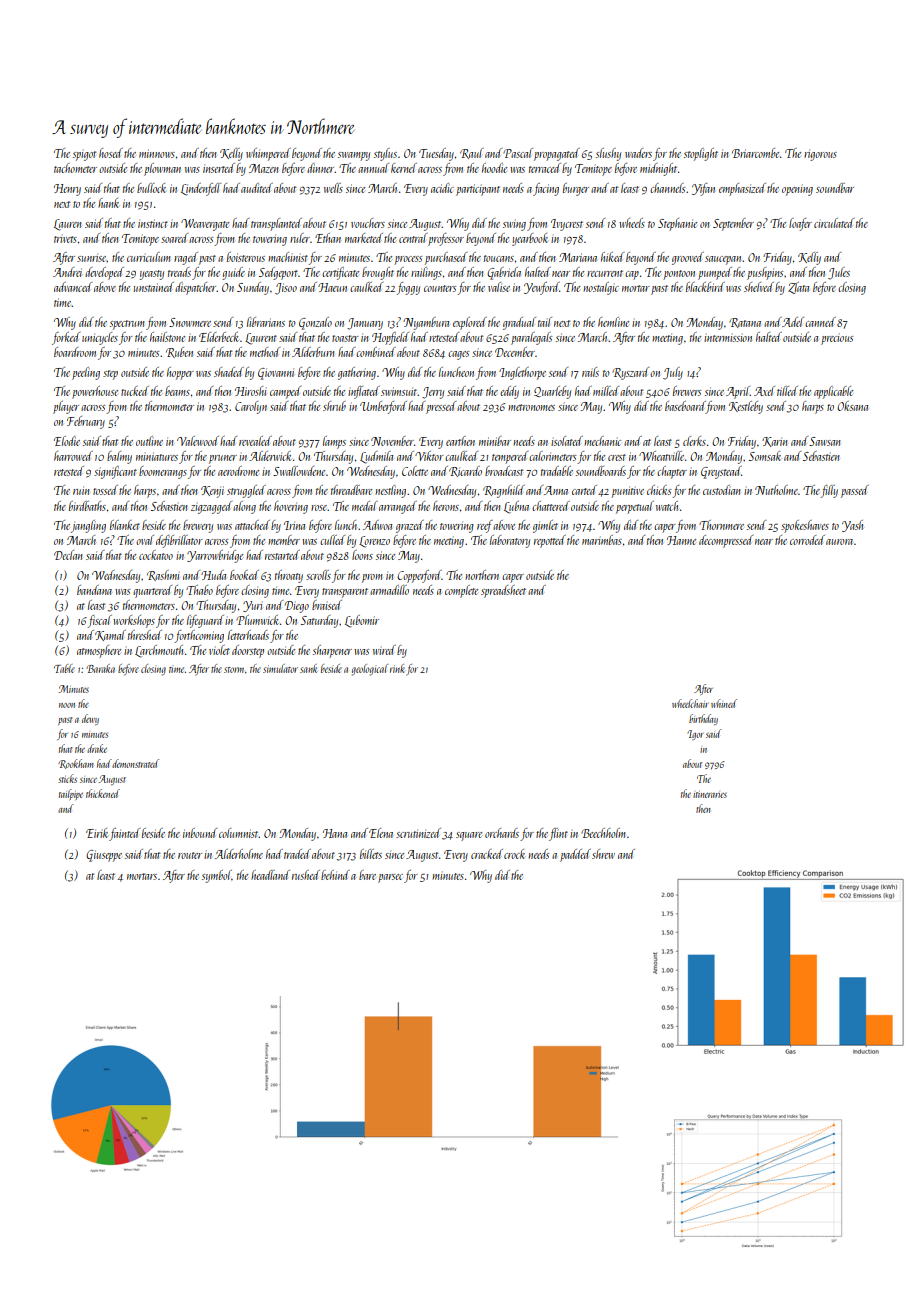 This document has height=1308, width=924. I want to click on Table, so click(64, 668).
